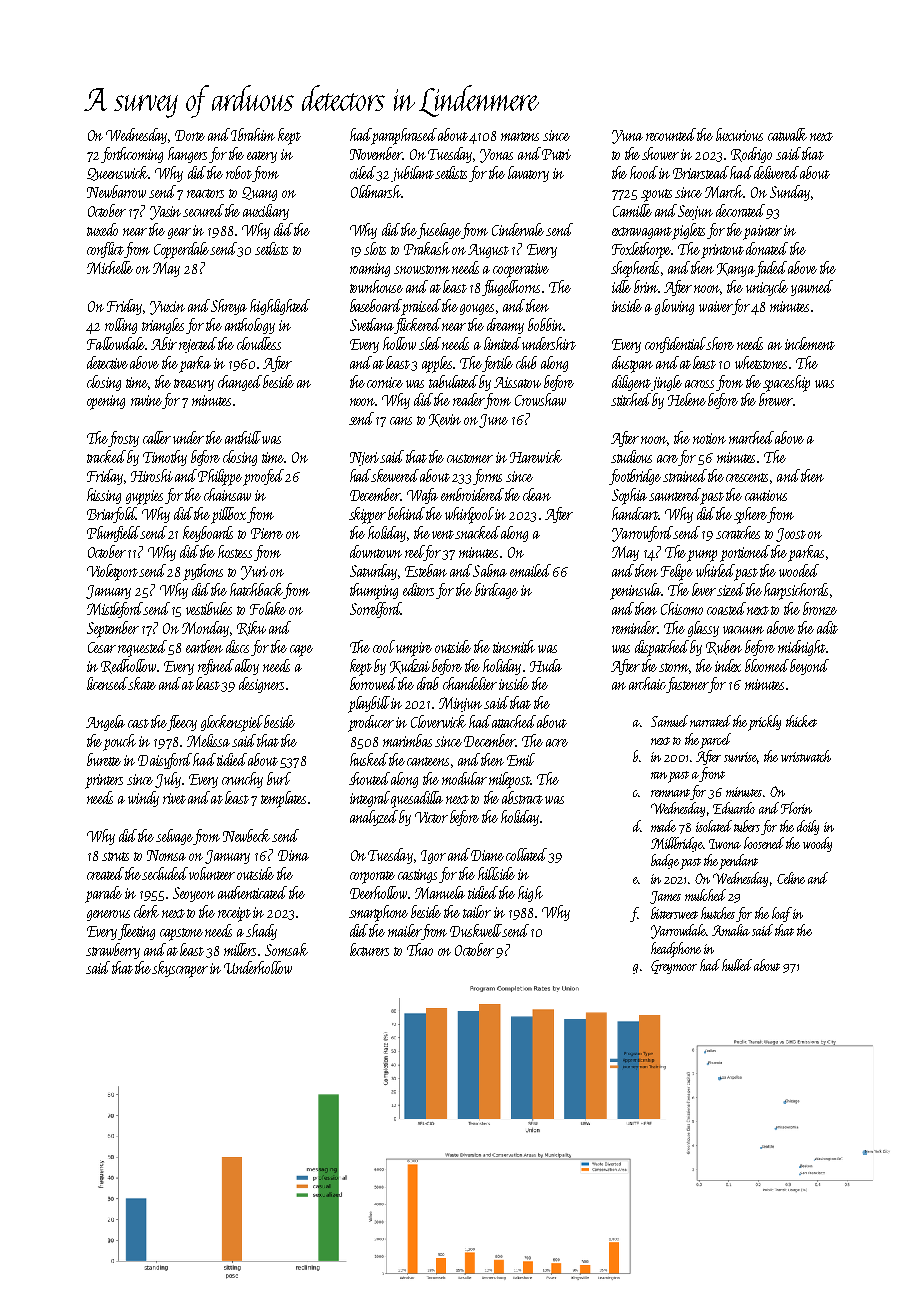 Image resolution: width=924 pixels, height=1308 pixels. Describe the element at coordinates (132, 155) in the document. I see `forthcoming` at that location.
